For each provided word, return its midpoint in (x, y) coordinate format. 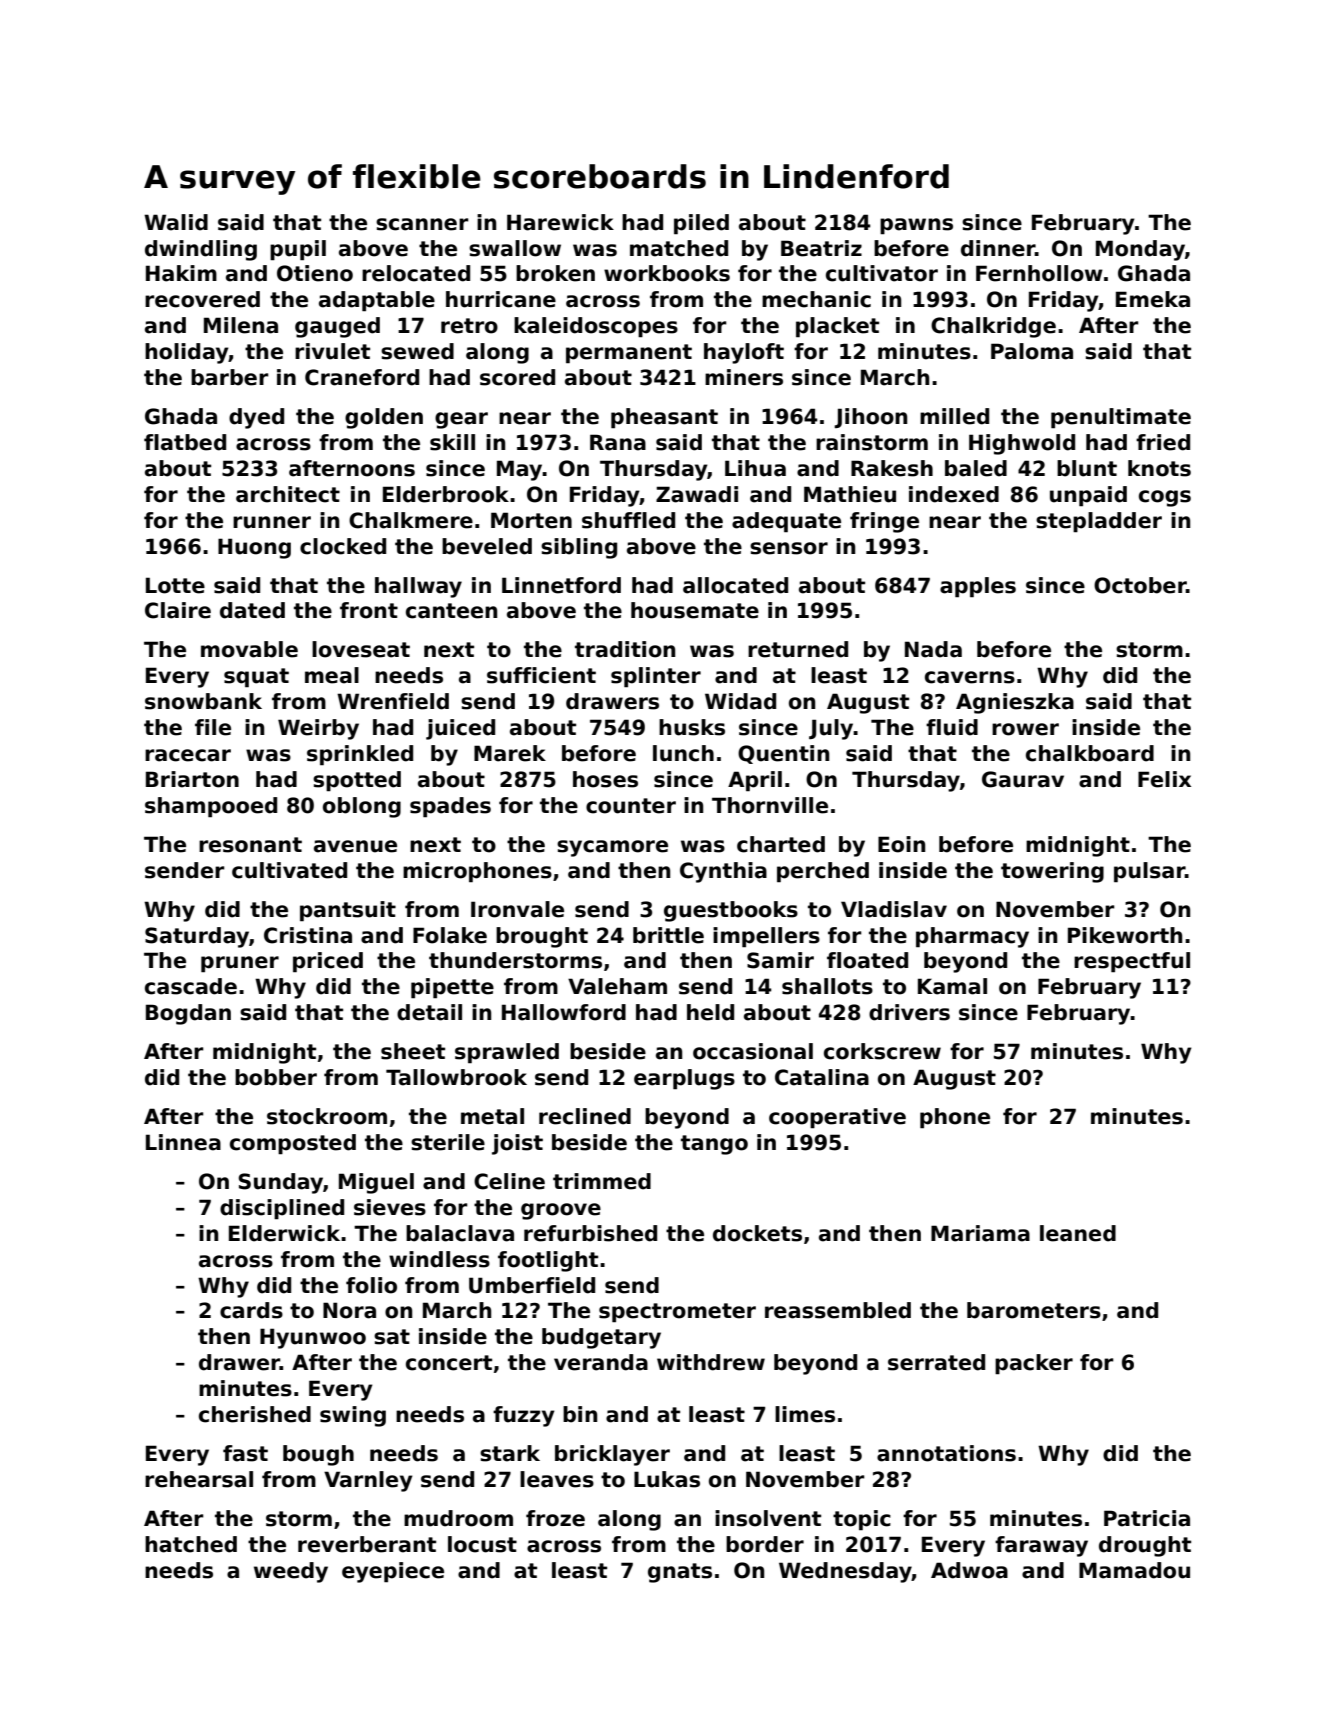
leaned (1078, 1233)
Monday (1140, 250)
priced (328, 962)
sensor (789, 548)
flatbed (185, 442)
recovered (202, 299)
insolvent (768, 1518)
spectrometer (677, 1313)
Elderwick (284, 1233)
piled (701, 224)
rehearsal (199, 1479)
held (710, 1012)
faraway (1041, 1546)
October (1140, 585)
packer (1034, 1364)
